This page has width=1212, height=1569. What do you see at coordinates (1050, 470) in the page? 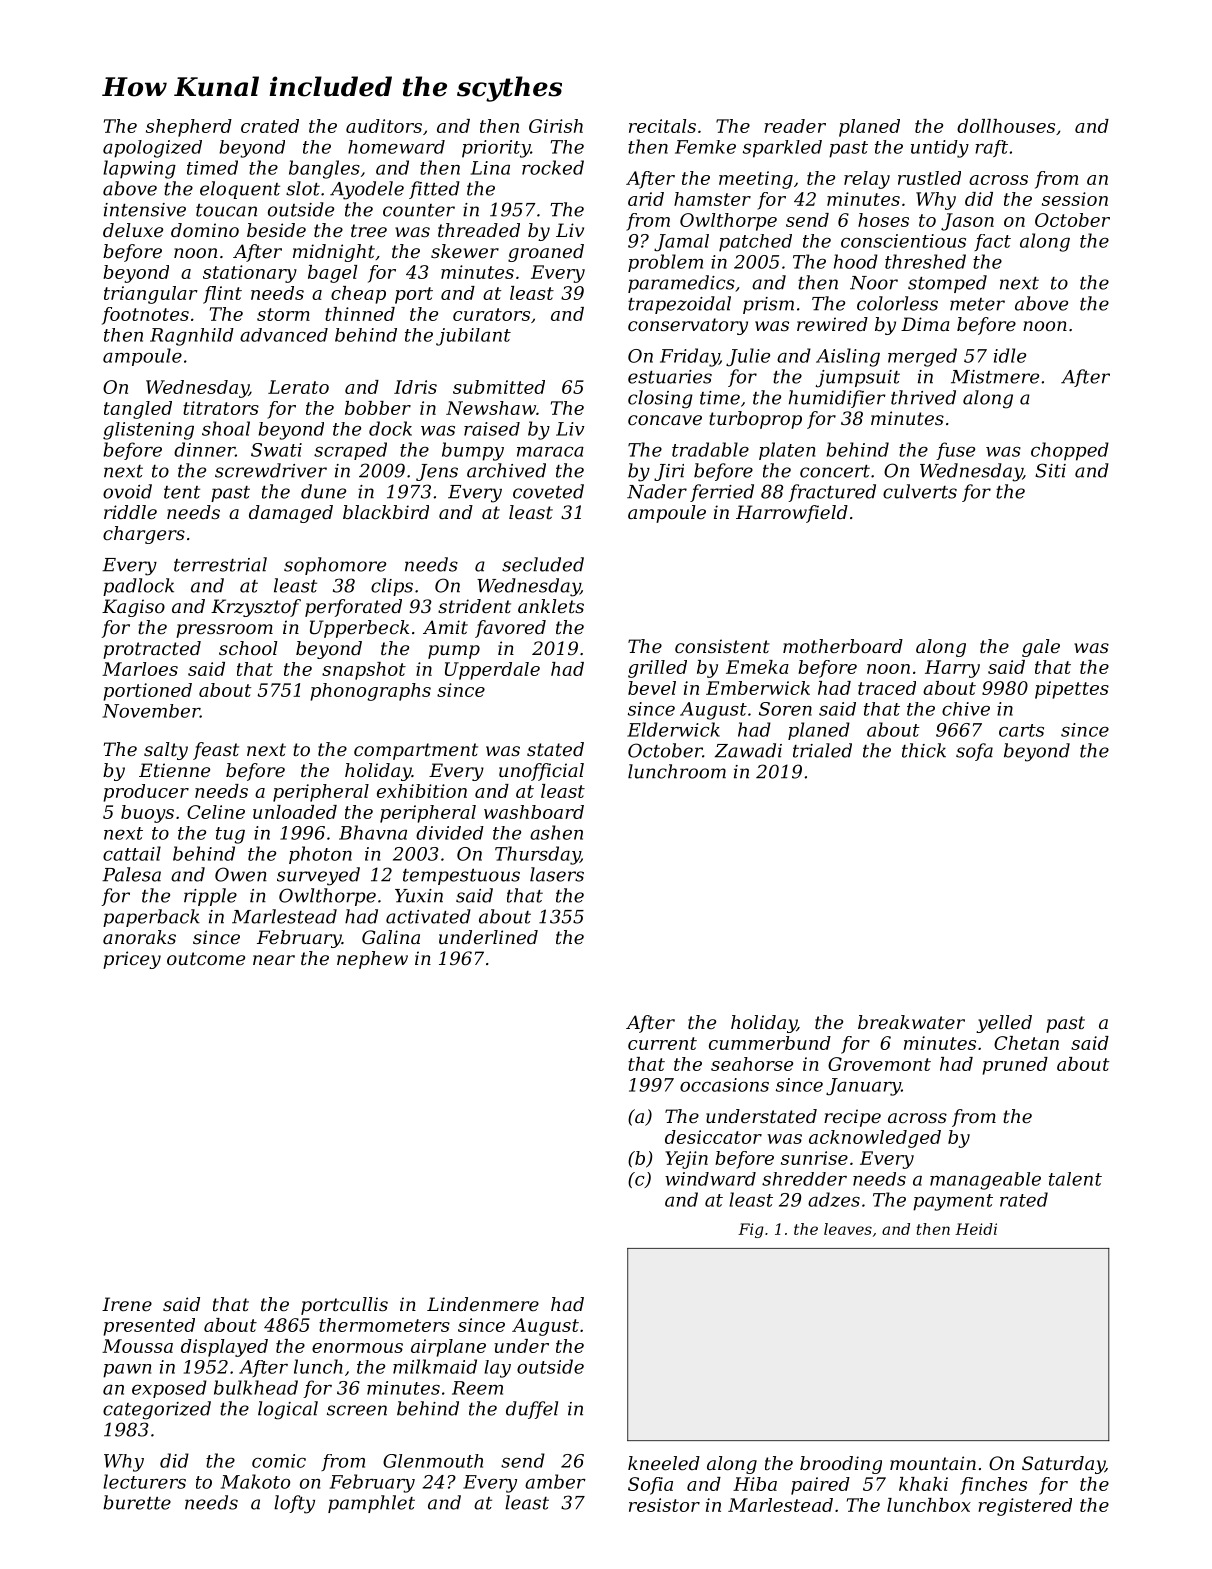
I see `Siti` at bounding box center [1050, 470].
